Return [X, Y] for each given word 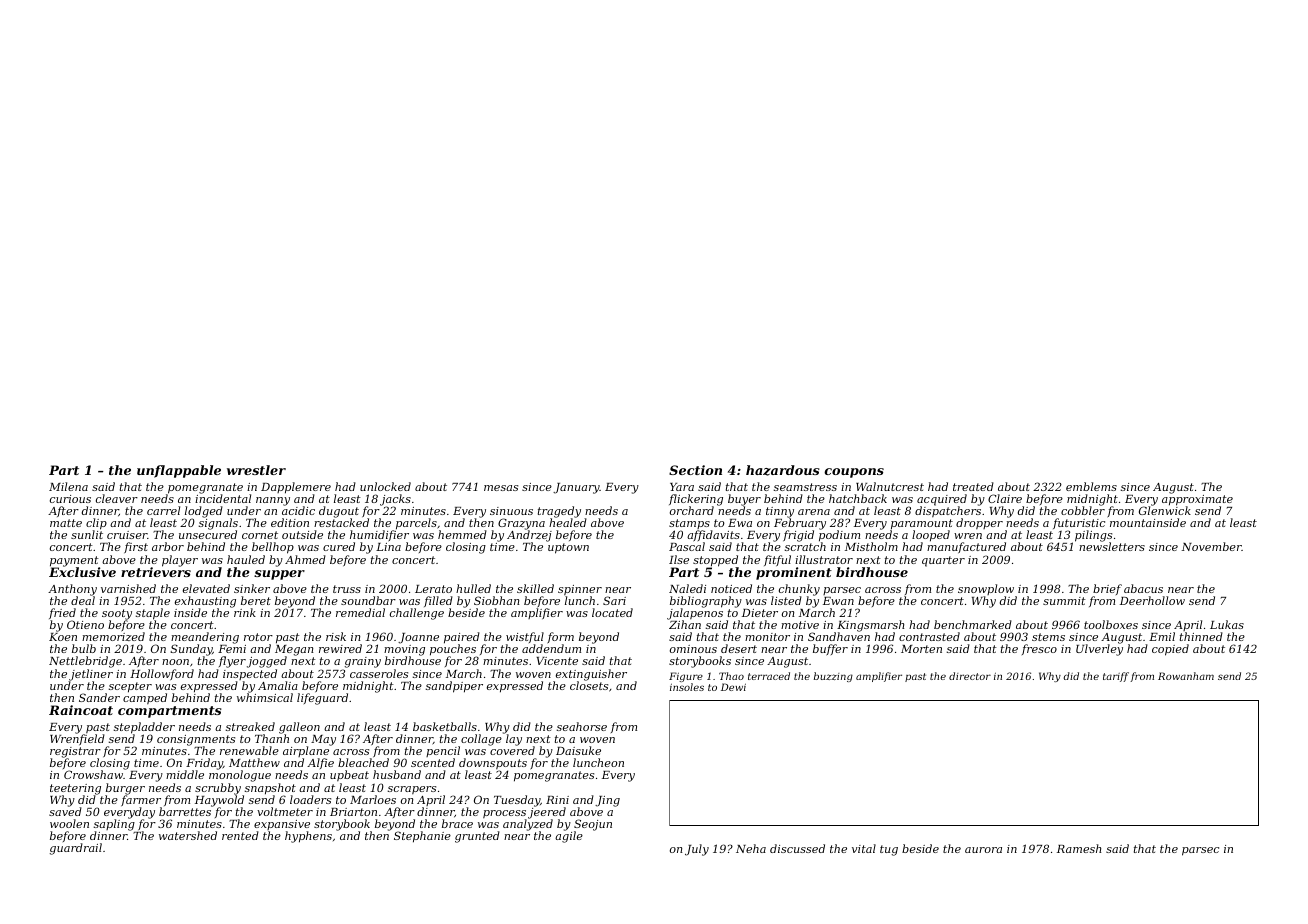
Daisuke [578, 750]
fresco [1039, 649]
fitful [777, 560]
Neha [751, 848]
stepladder [144, 728]
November [1212, 546]
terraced [769, 676]
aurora [983, 850]
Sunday [191, 650]
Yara [682, 487]
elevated [206, 588]
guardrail [76, 849]
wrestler [256, 470]
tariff [1116, 677]
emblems [1091, 486]
